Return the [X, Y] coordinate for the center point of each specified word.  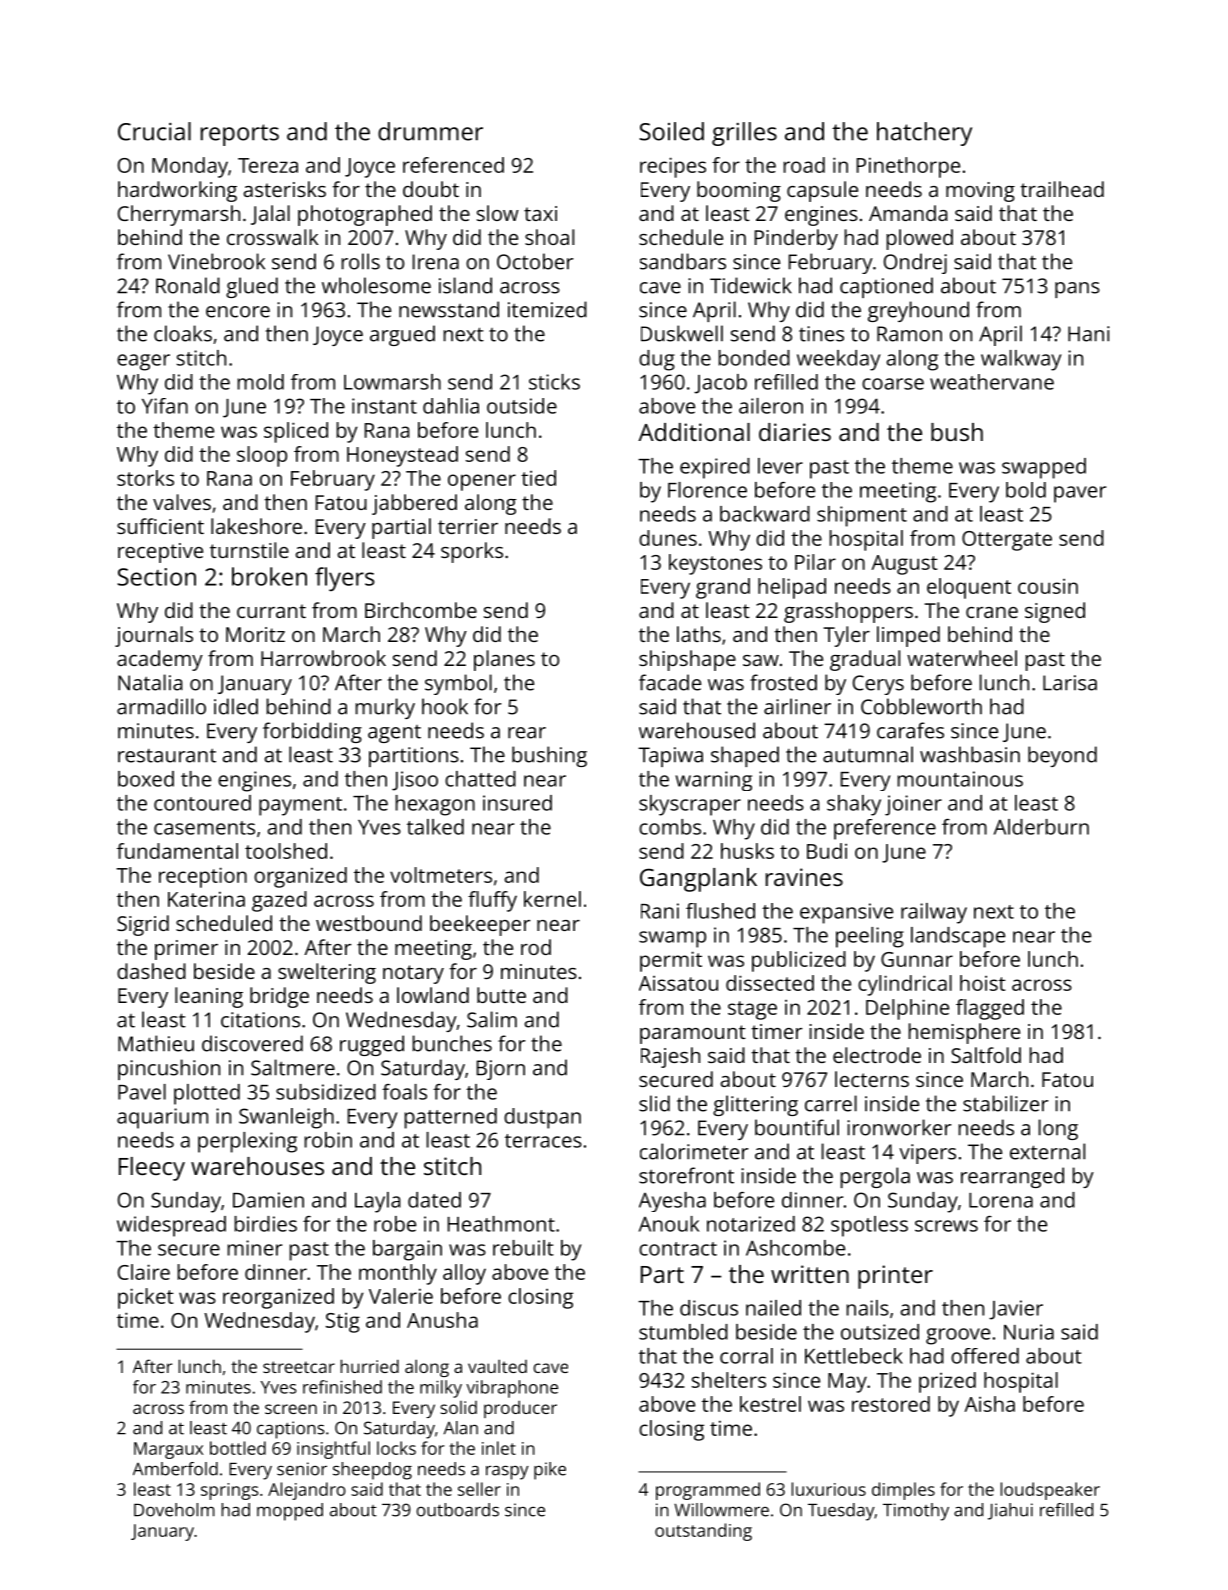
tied [538, 478]
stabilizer [1005, 1103]
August [904, 565]
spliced [296, 432]
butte [501, 995]
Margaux [168, 1450]
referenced [453, 165]
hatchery [924, 134]
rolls [360, 261]
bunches [452, 1043]
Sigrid [143, 925]
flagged [990, 1009]
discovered [252, 1043]
